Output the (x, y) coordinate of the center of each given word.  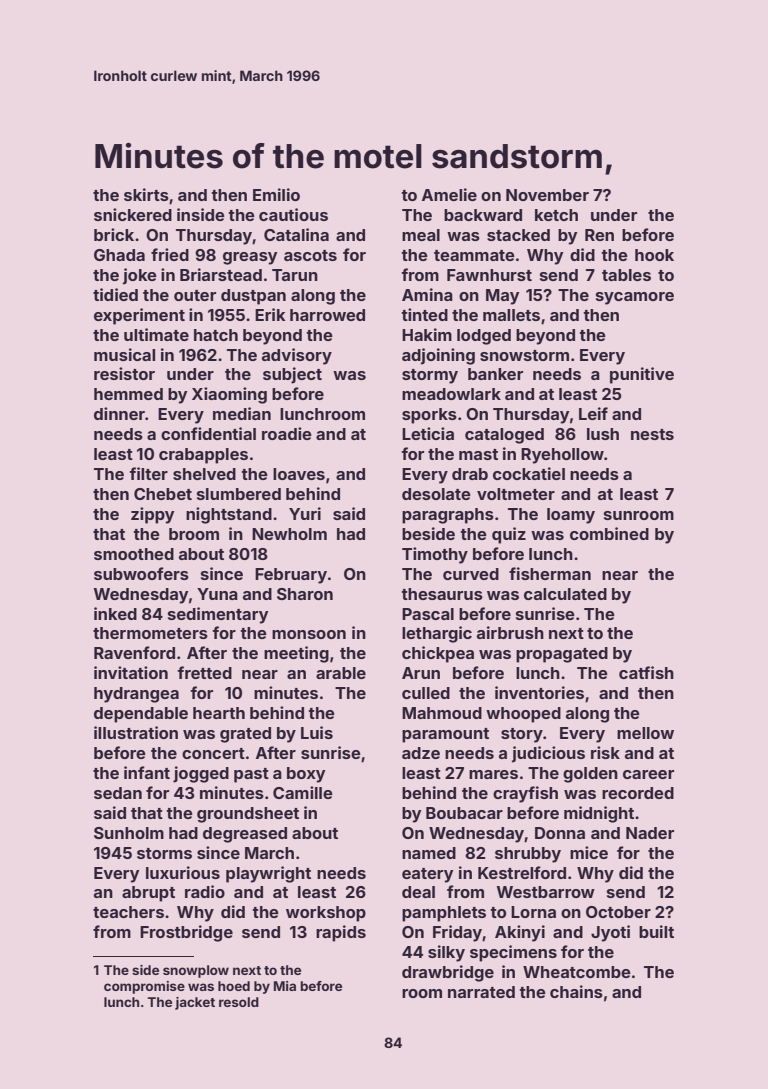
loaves (299, 474)
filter (148, 473)
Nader (650, 833)
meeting (296, 654)
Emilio (276, 194)
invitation (131, 672)
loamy (571, 516)
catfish (646, 672)
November (547, 195)
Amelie (449, 194)
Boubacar (464, 813)
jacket (195, 1003)
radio (205, 891)
